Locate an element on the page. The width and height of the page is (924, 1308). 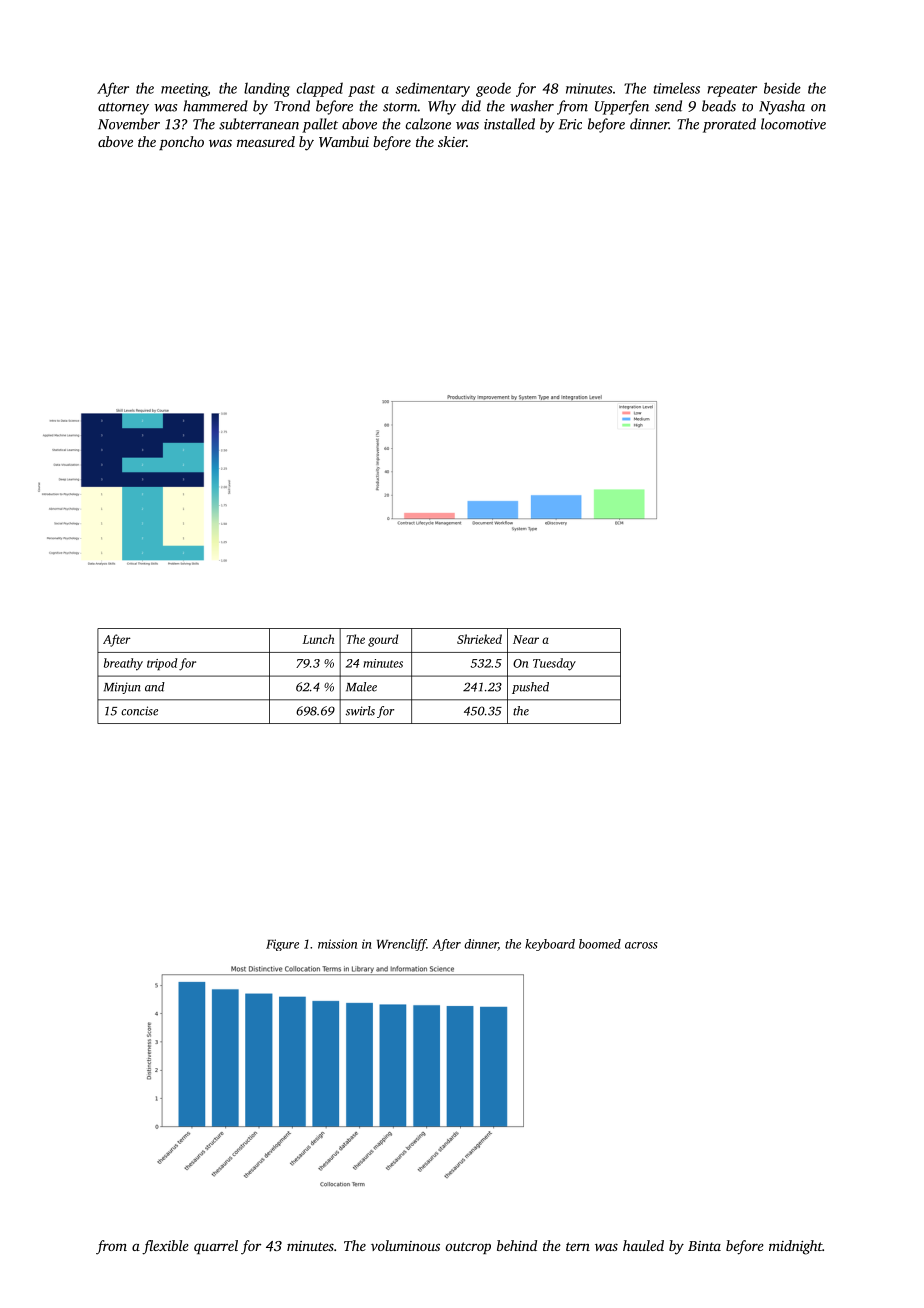
voluminous is located at coordinates (405, 1245).
